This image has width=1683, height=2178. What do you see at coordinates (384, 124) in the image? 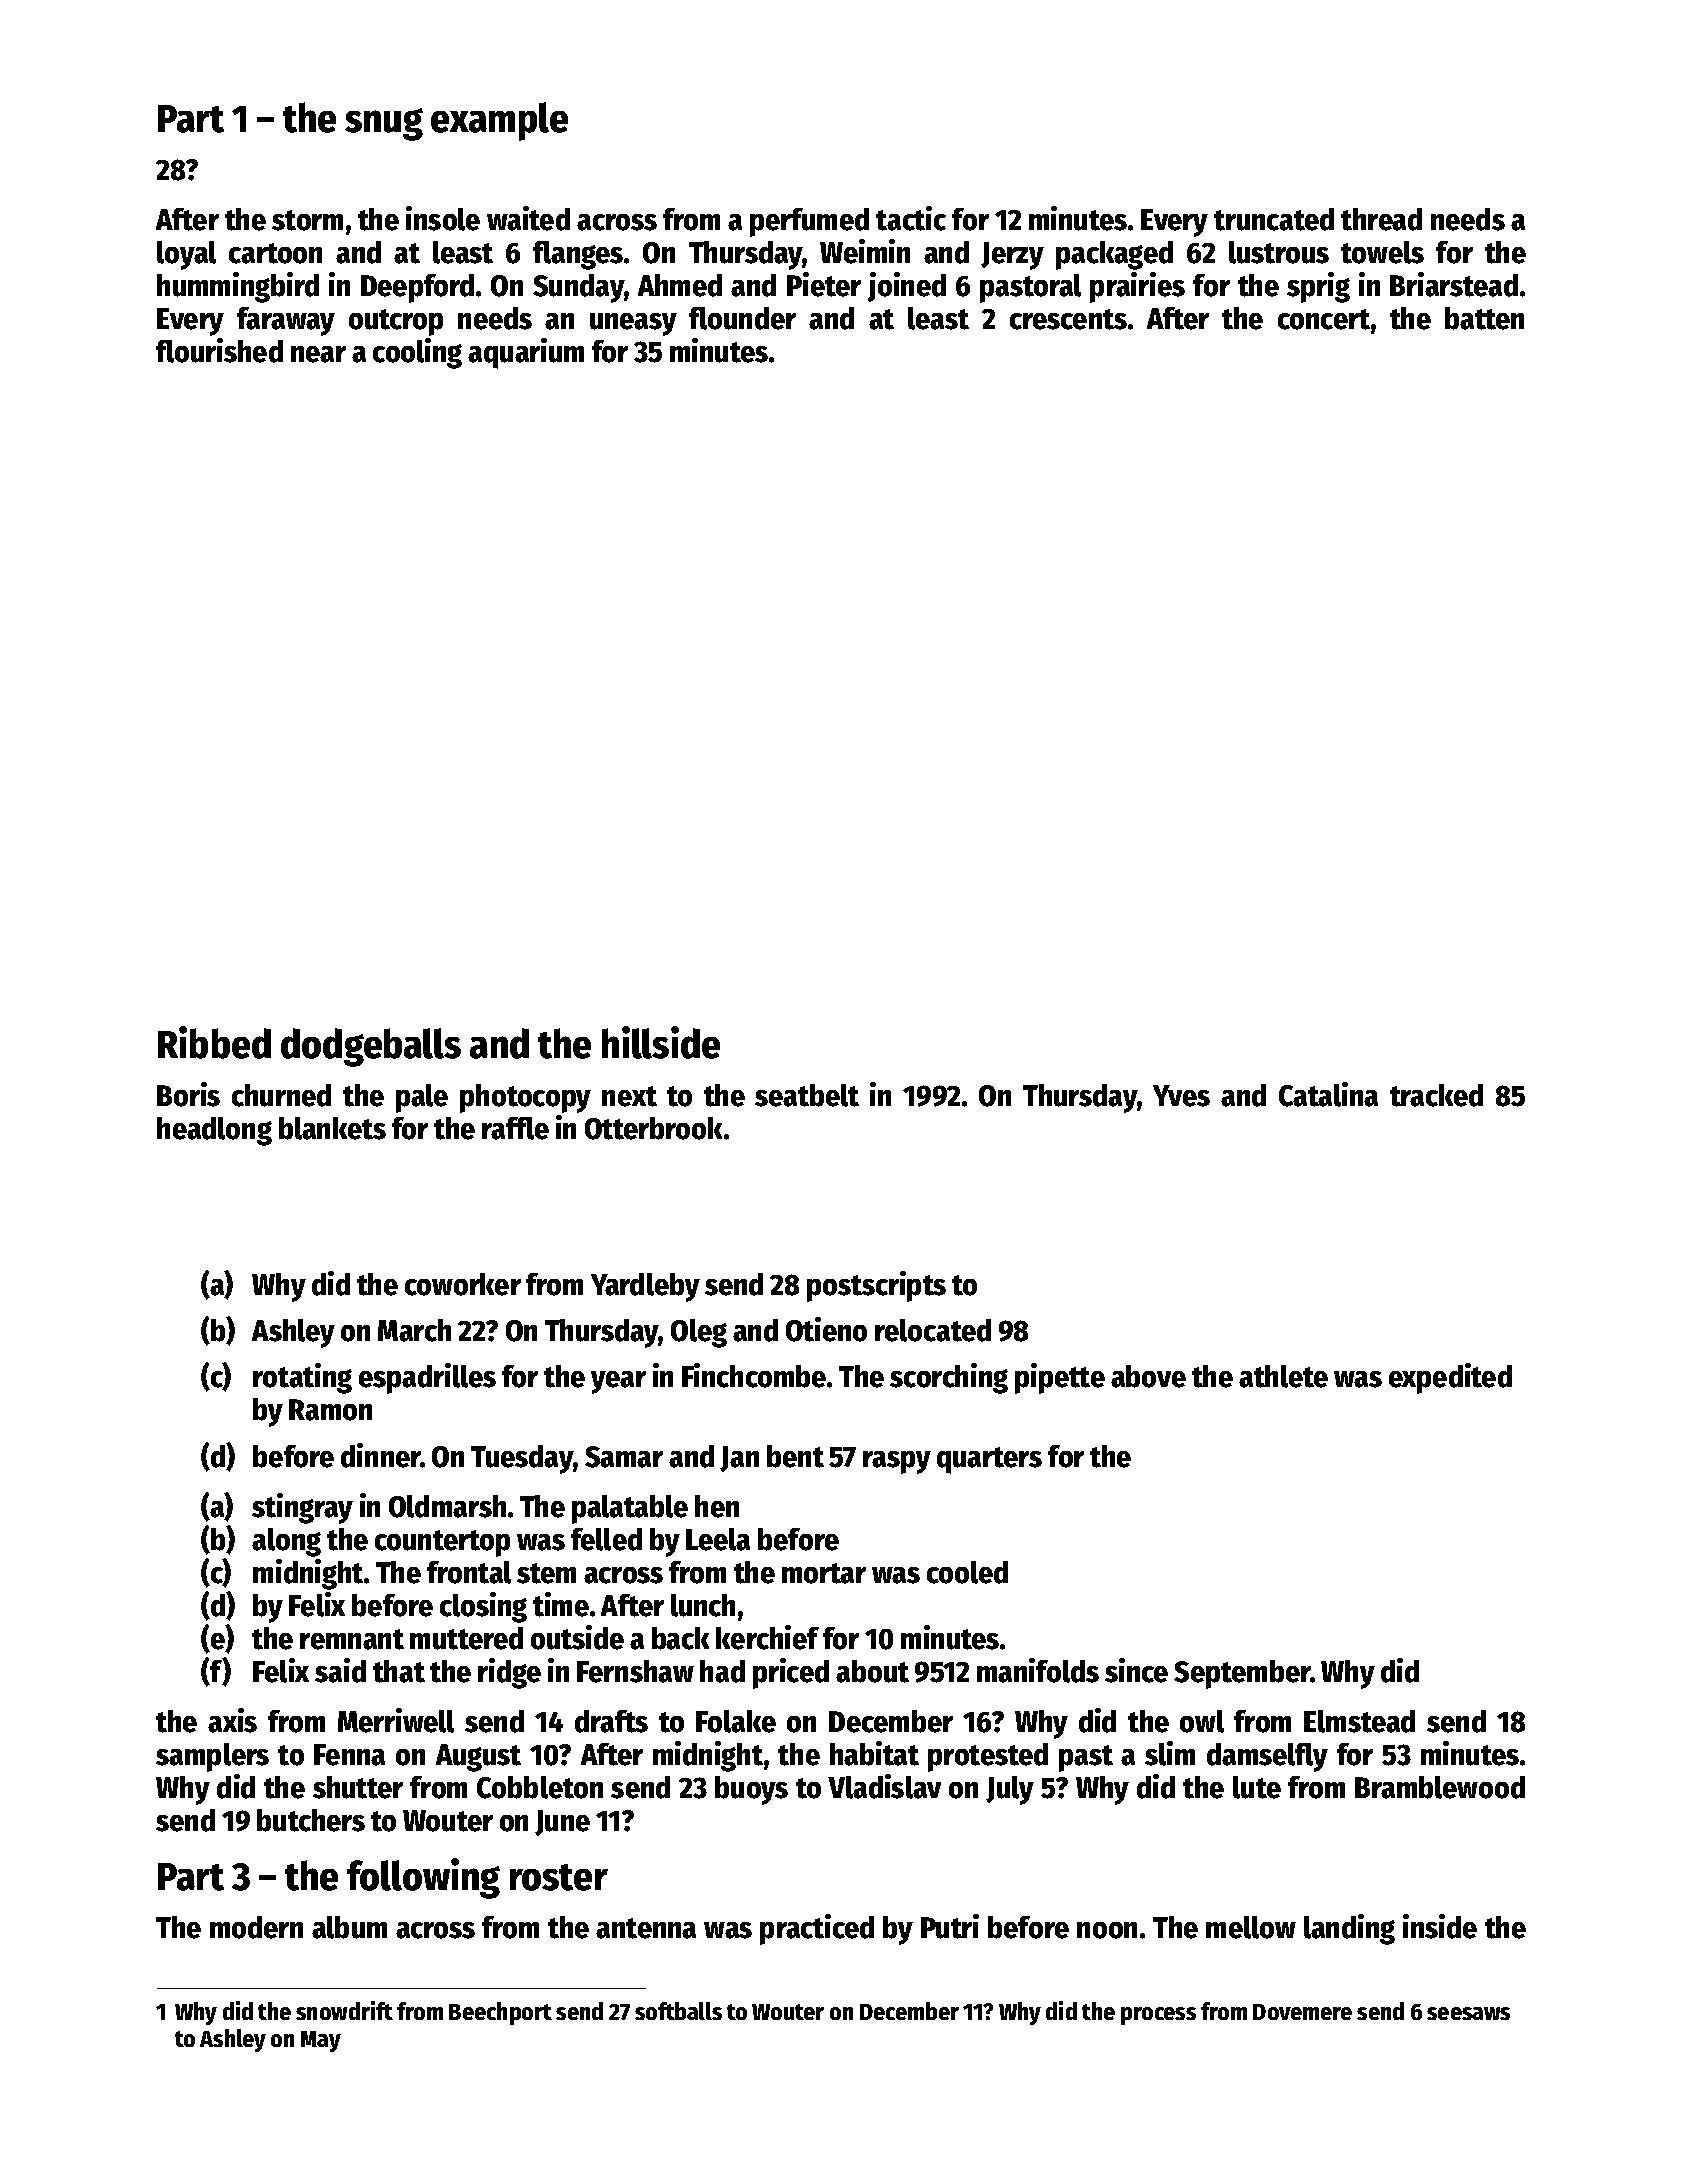
I see `snug` at bounding box center [384, 124].
